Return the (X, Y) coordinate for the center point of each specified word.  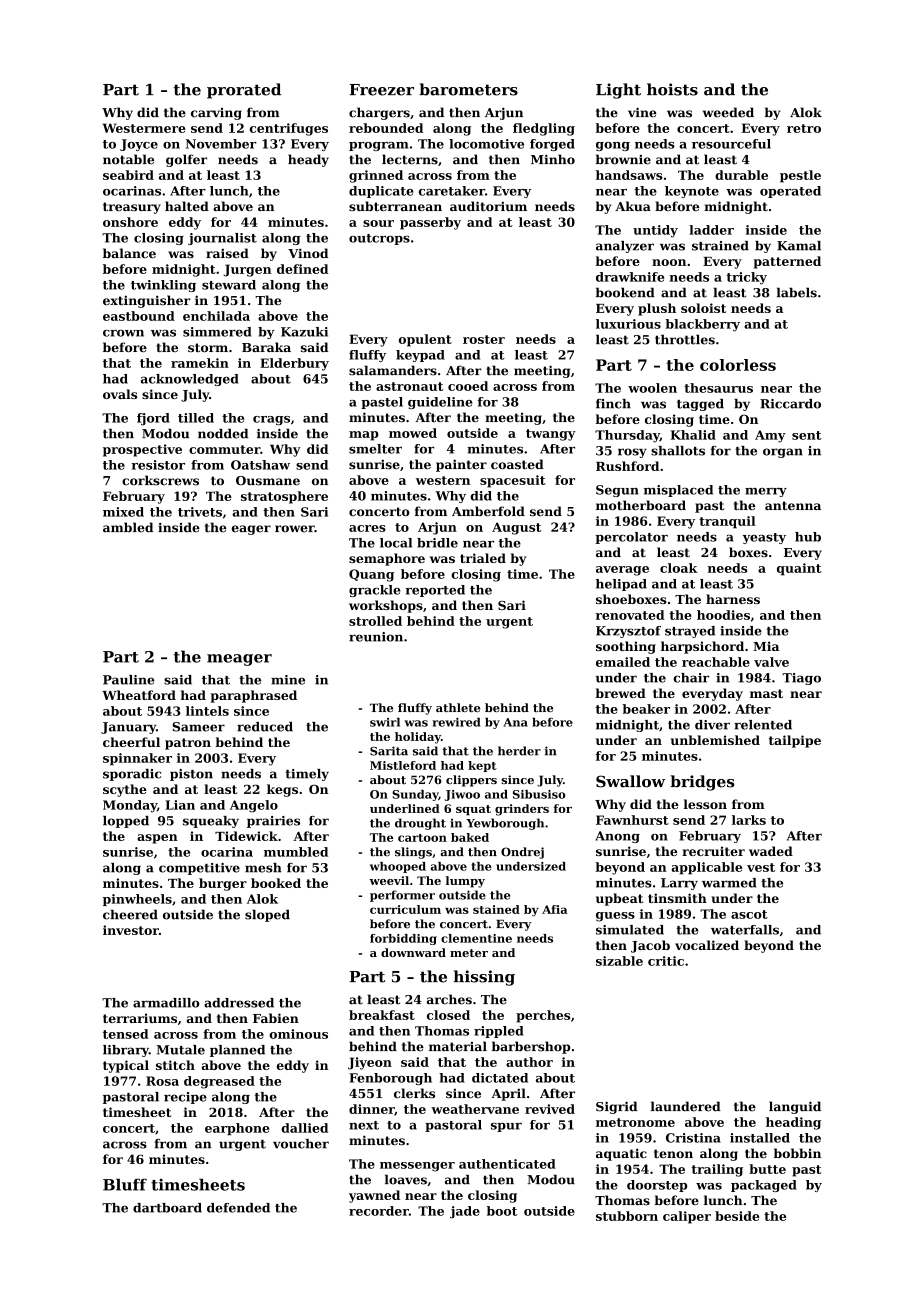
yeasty (764, 538)
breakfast (382, 1015)
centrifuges (289, 129)
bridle (437, 543)
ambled (128, 527)
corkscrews (160, 480)
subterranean (395, 206)
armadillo (166, 1003)
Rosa (162, 1081)
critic (666, 961)
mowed (413, 433)
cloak (678, 568)
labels (797, 292)
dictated (500, 1078)
